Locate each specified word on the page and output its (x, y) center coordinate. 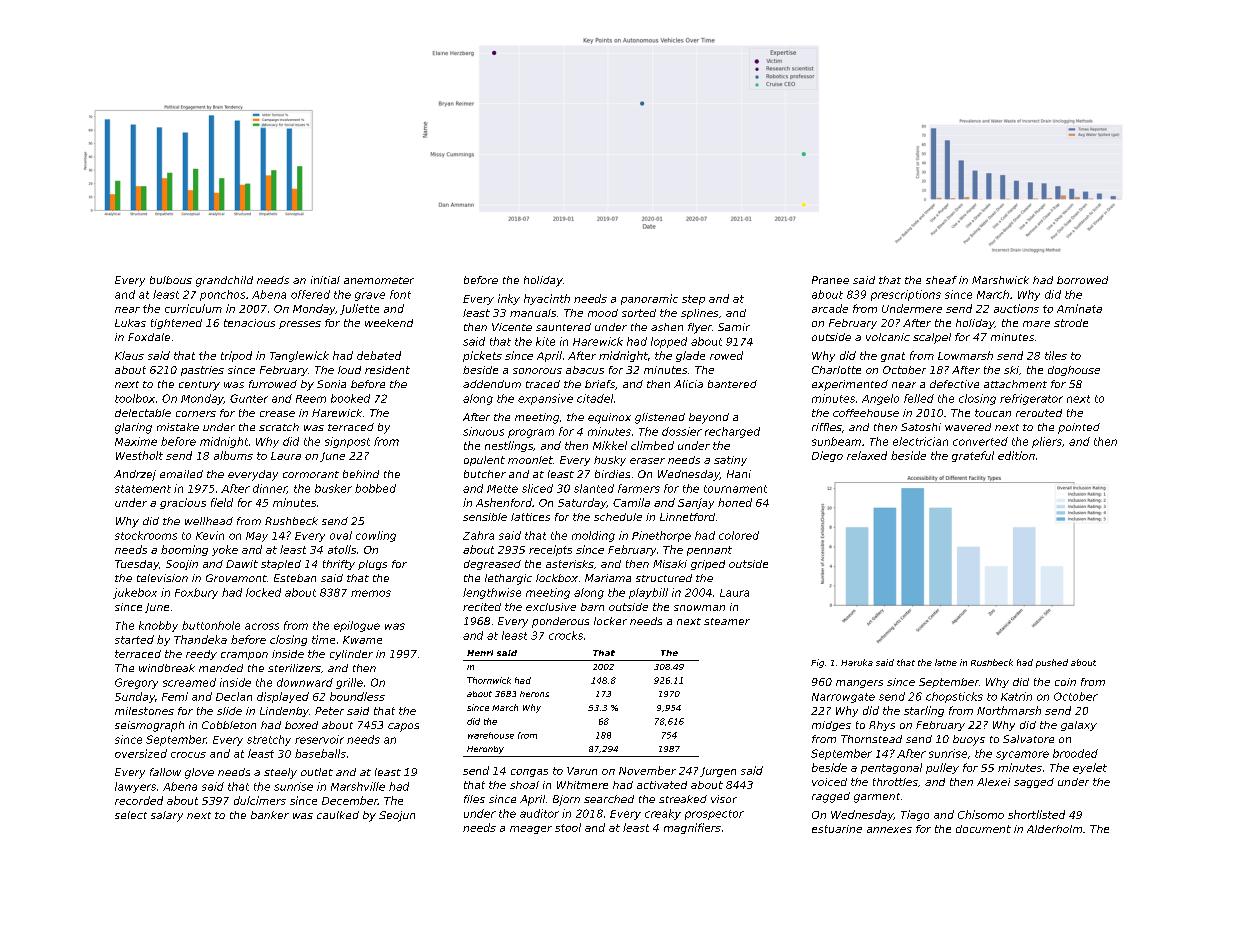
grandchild (224, 281)
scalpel (932, 338)
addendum (492, 384)
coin (1065, 682)
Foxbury (196, 593)
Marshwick (1000, 280)
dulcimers (260, 800)
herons (534, 694)
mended (221, 668)
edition (1016, 455)
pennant (709, 551)
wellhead (209, 521)
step (693, 300)
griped (708, 565)
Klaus (129, 355)
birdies (612, 474)
